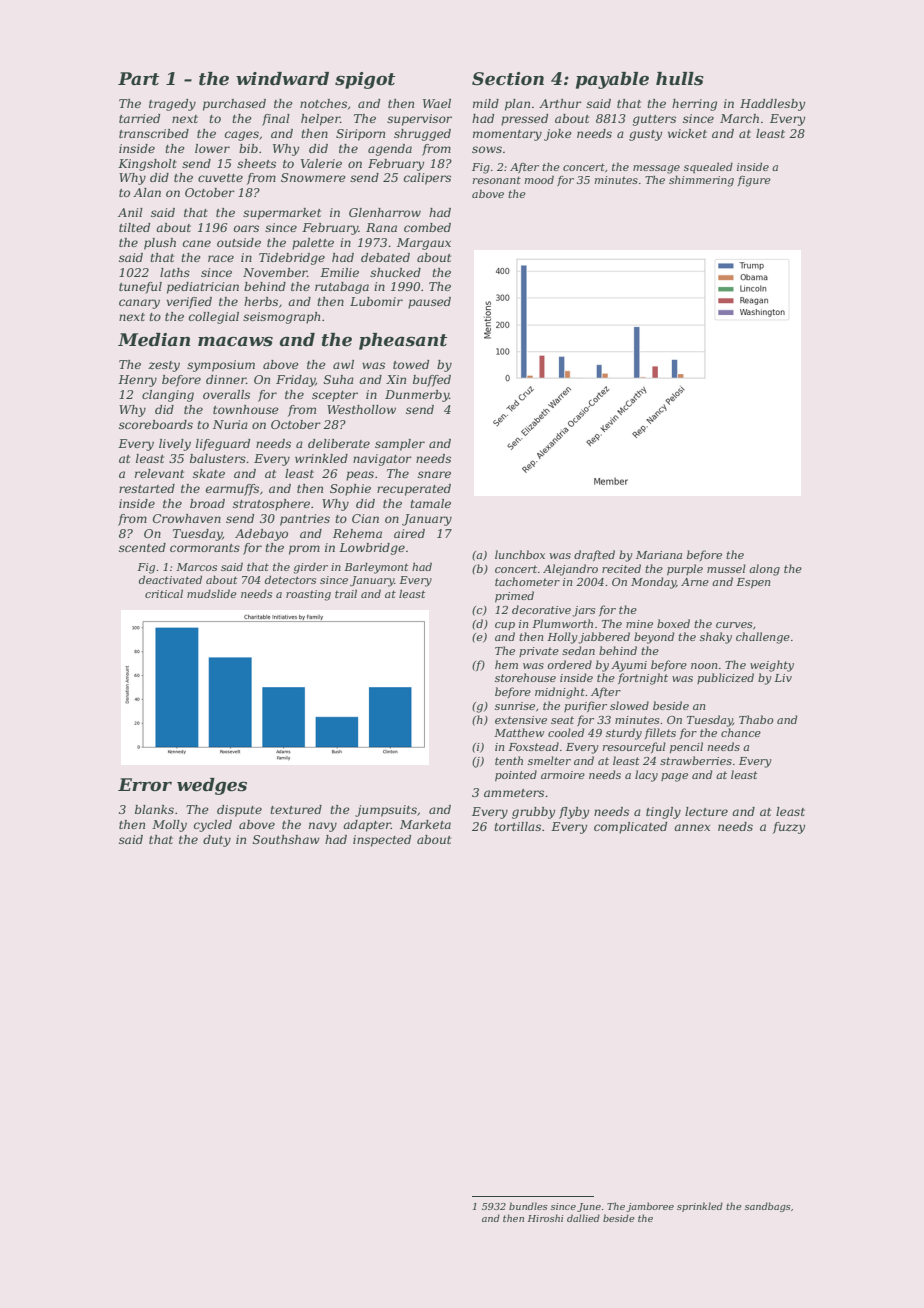 This screenshot has width=924, height=1308. I want to click on payable, so click(612, 80).
